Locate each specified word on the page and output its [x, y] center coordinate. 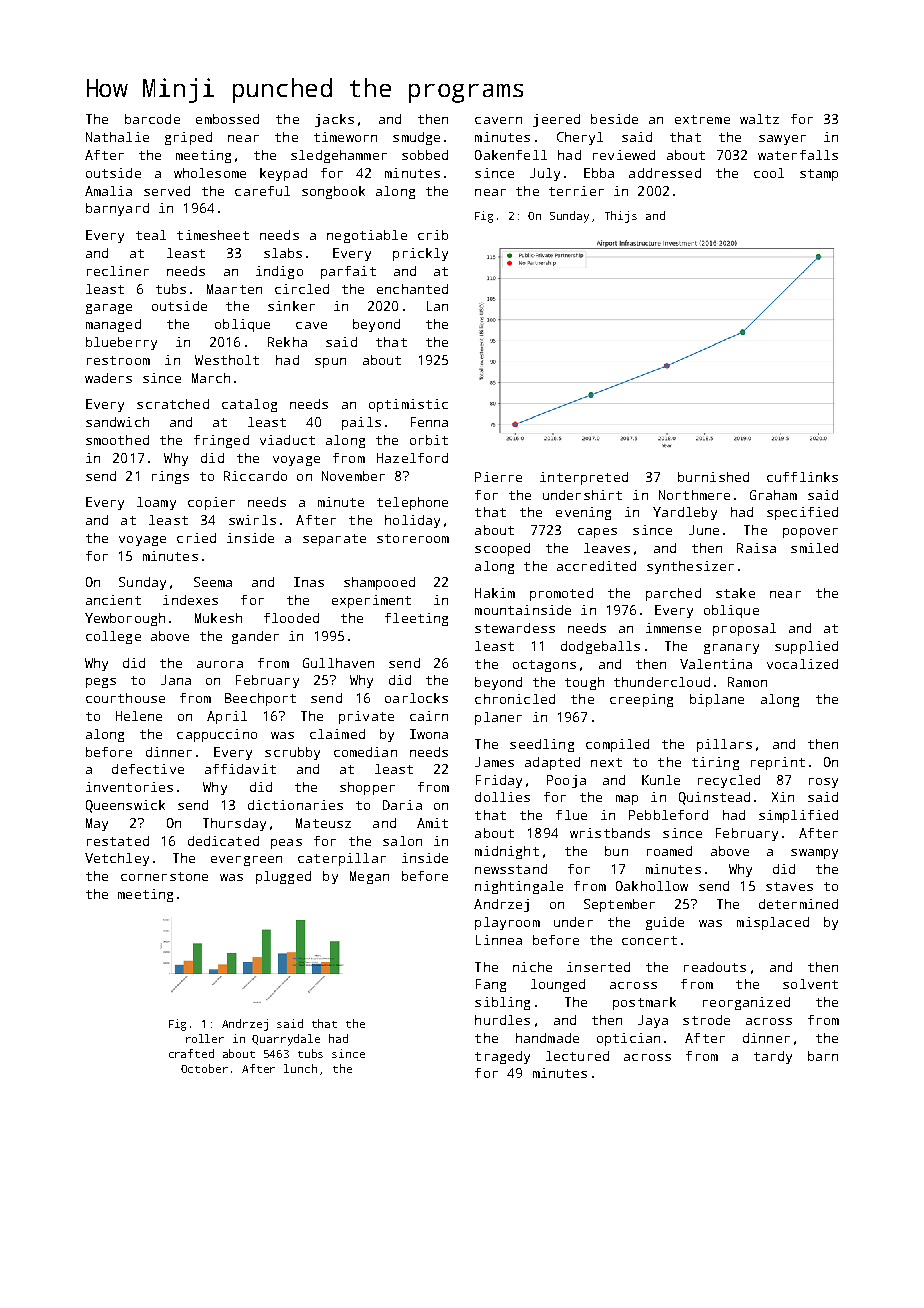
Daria [402, 805]
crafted [191, 1053]
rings [170, 477]
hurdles [502, 1020]
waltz [759, 119]
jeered [556, 120]
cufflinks [802, 477]
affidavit [240, 769]
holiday [412, 521]
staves [789, 886]
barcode [152, 119]
